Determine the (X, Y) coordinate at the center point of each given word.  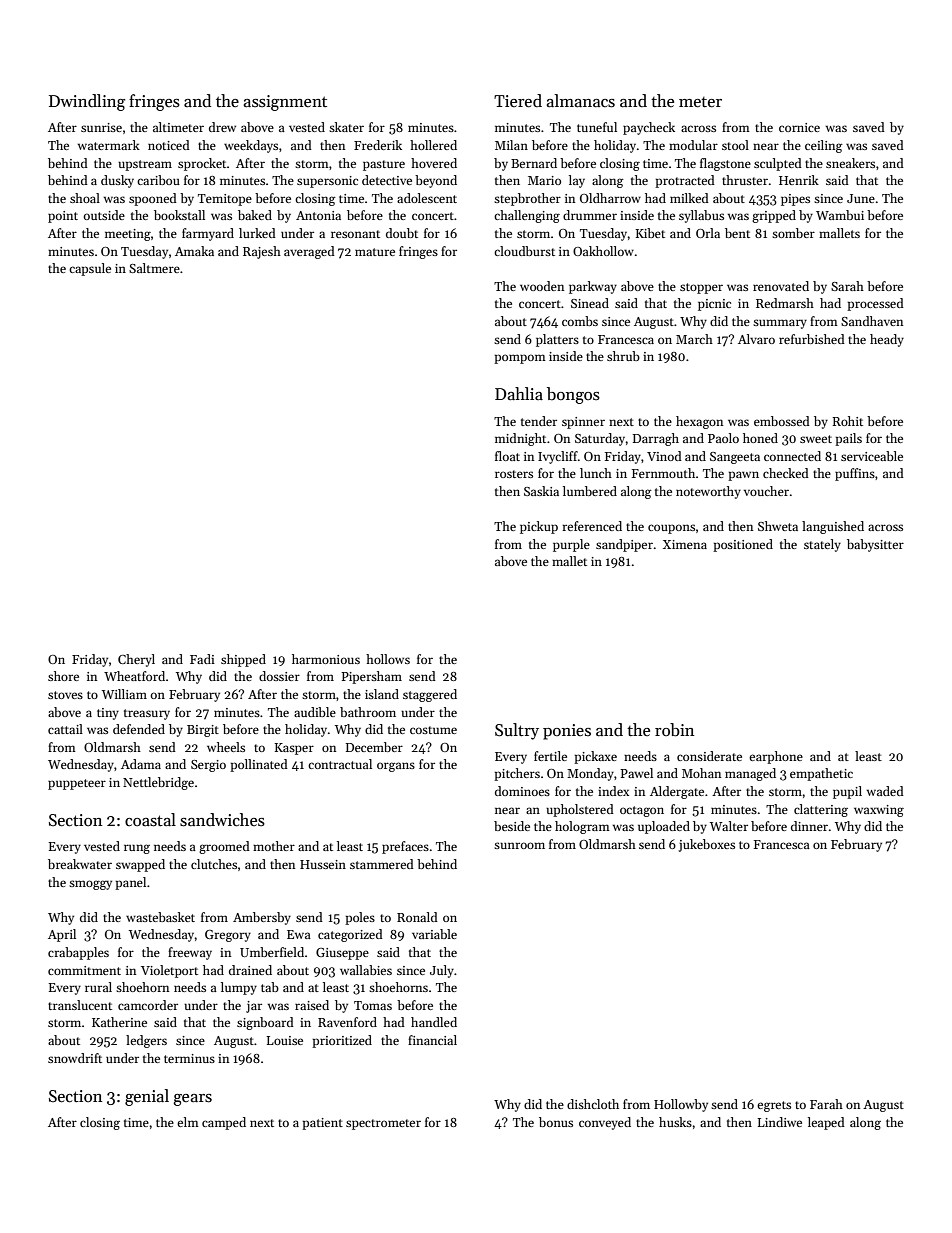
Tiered (518, 101)
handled (434, 1022)
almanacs (580, 101)
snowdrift (75, 1058)
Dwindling (87, 102)
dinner (809, 826)
